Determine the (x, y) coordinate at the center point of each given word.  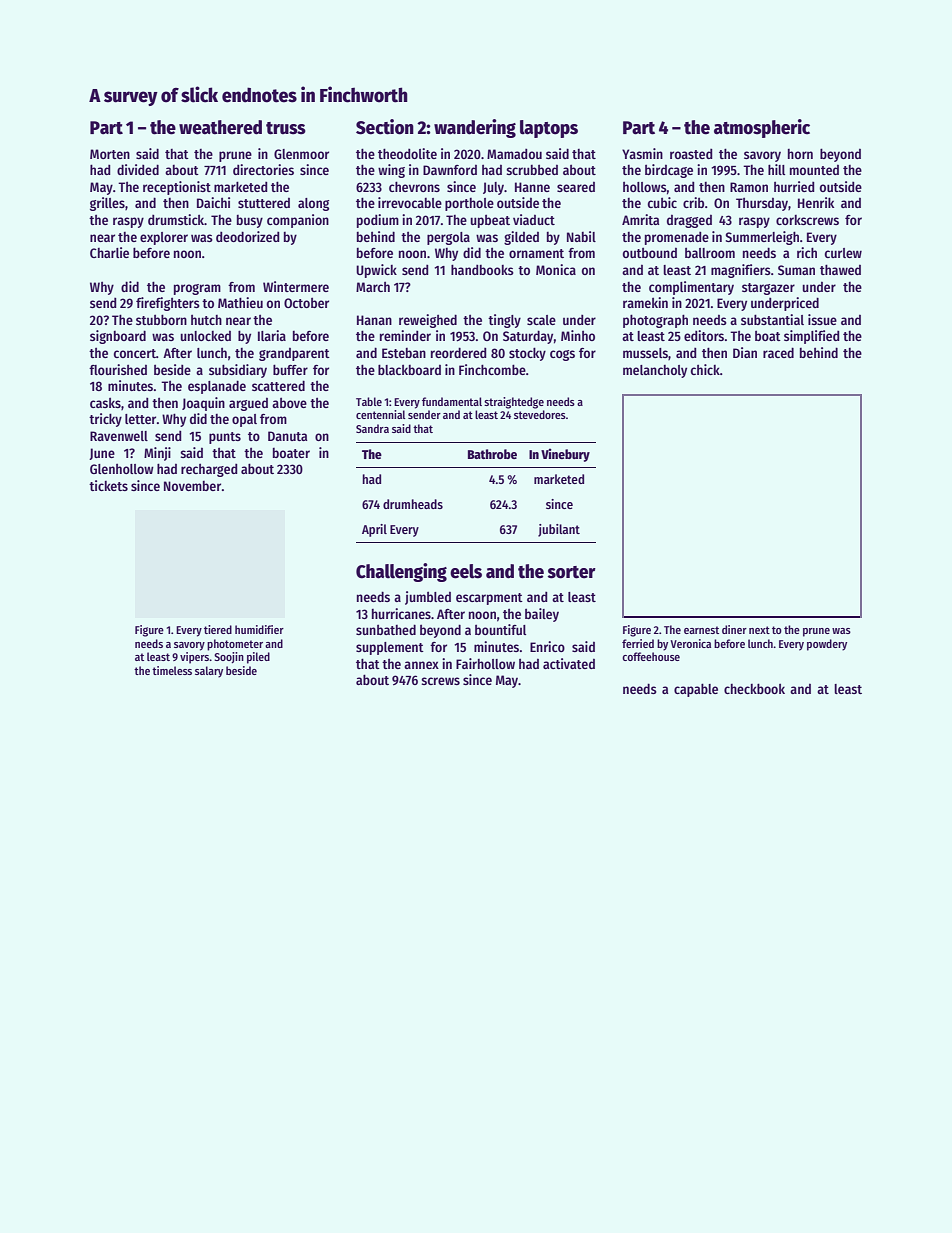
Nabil (581, 236)
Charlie (109, 252)
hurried (794, 186)
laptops (549, 129)
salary (209, 672)
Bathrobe (492, 454)
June (102, 454)
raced (778, 352)
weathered (220, 127)
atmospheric (762, 128)
